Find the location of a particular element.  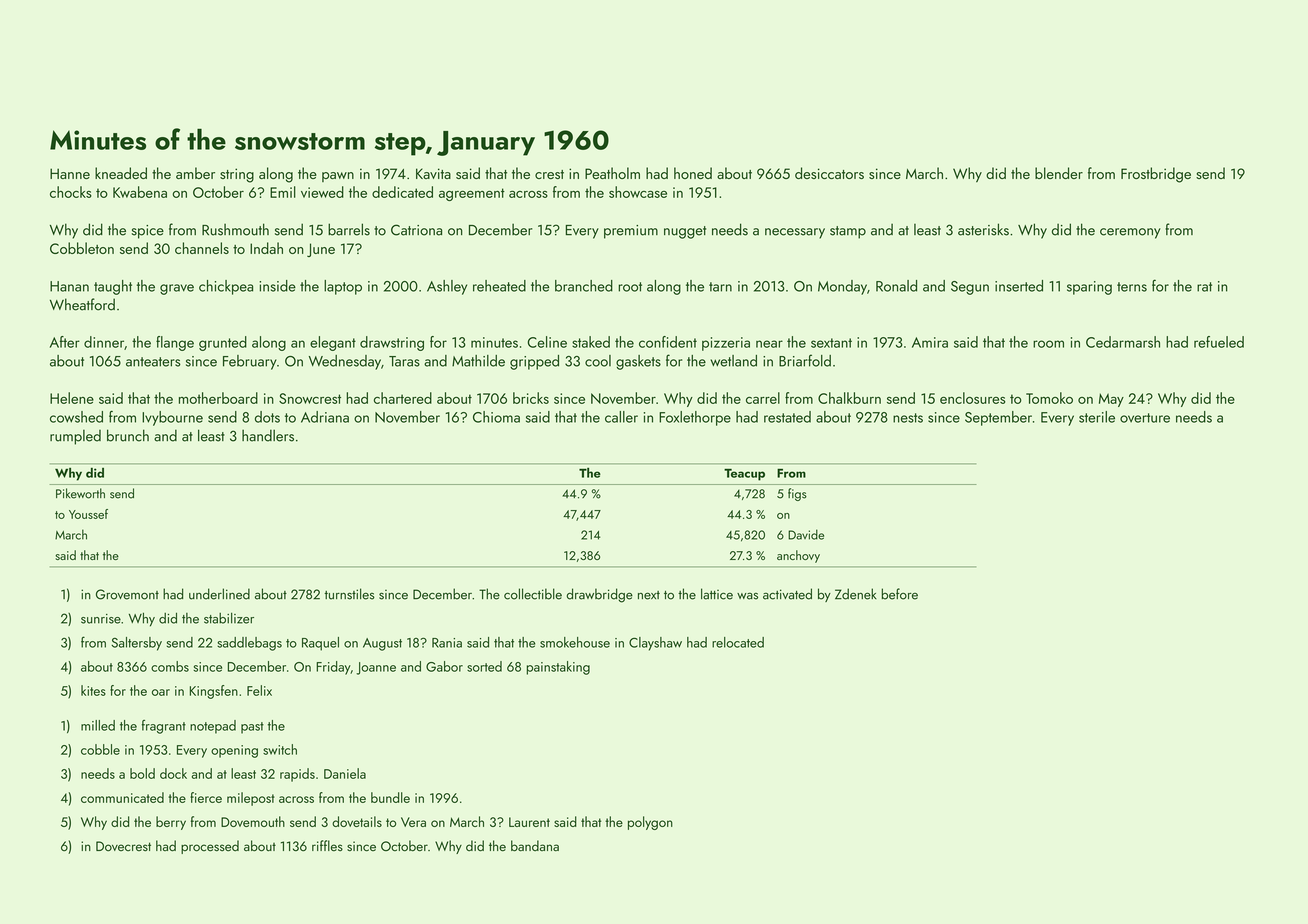

relocated is located at coordinates (738, 642).
